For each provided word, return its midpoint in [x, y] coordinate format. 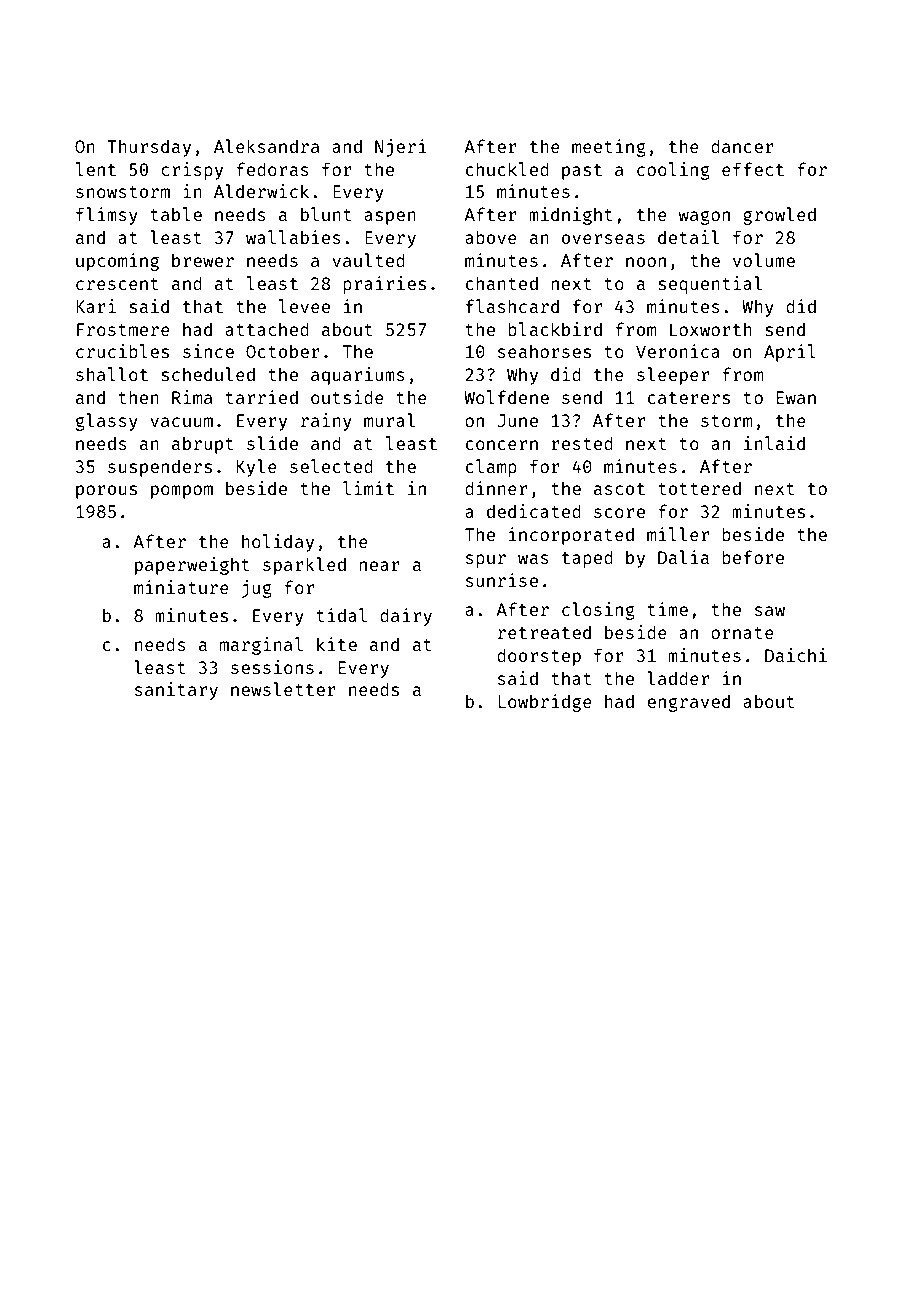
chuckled [507, 169]
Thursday [149, 148]
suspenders [160, 468]
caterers [689, 398]
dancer [742, 146]
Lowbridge [545, 703]
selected [331, 466]
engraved [688, 703]
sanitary [176, 691]
